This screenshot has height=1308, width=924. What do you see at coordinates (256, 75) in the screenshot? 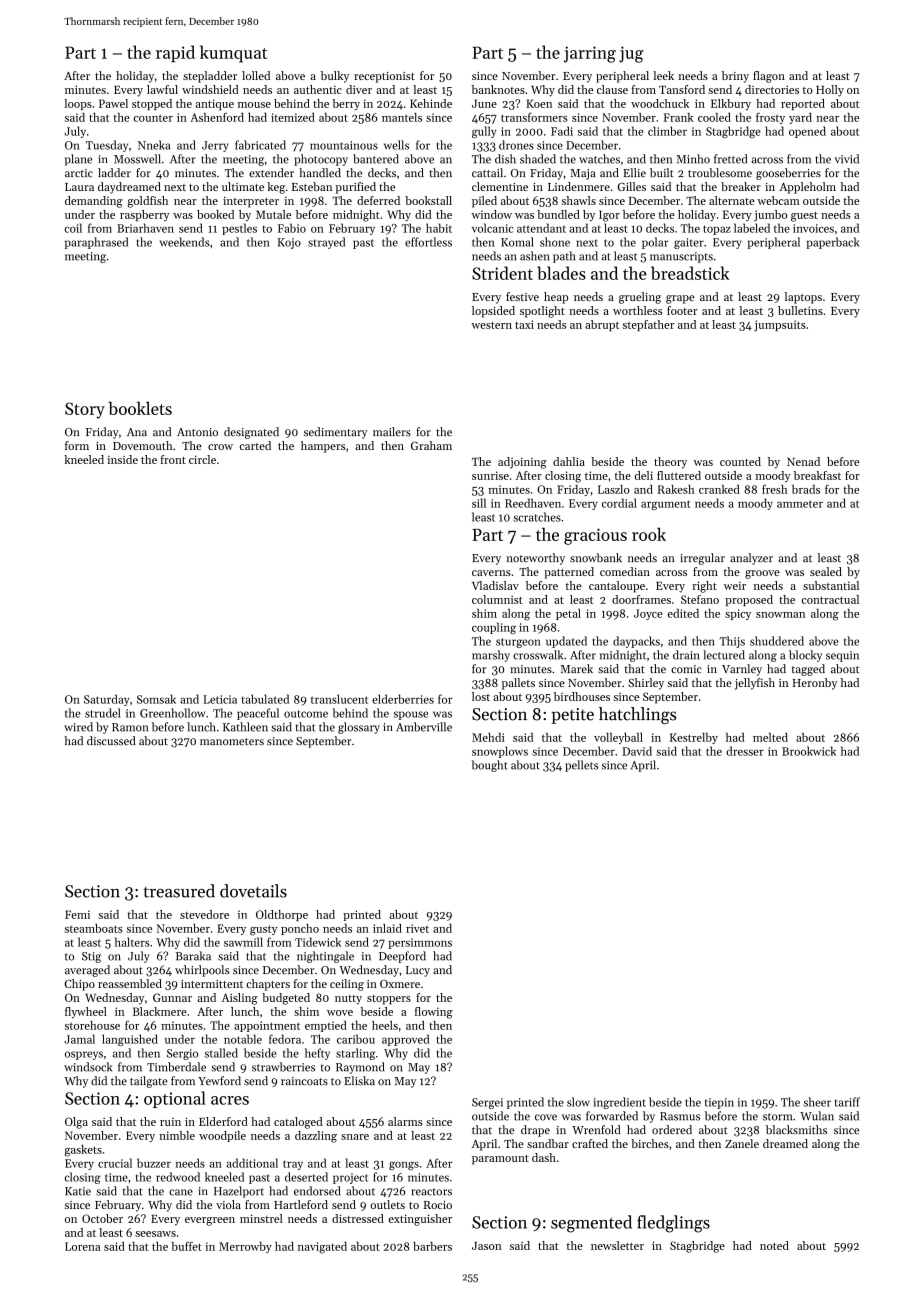
I see `lolled` at bounding box center [256, 75].
